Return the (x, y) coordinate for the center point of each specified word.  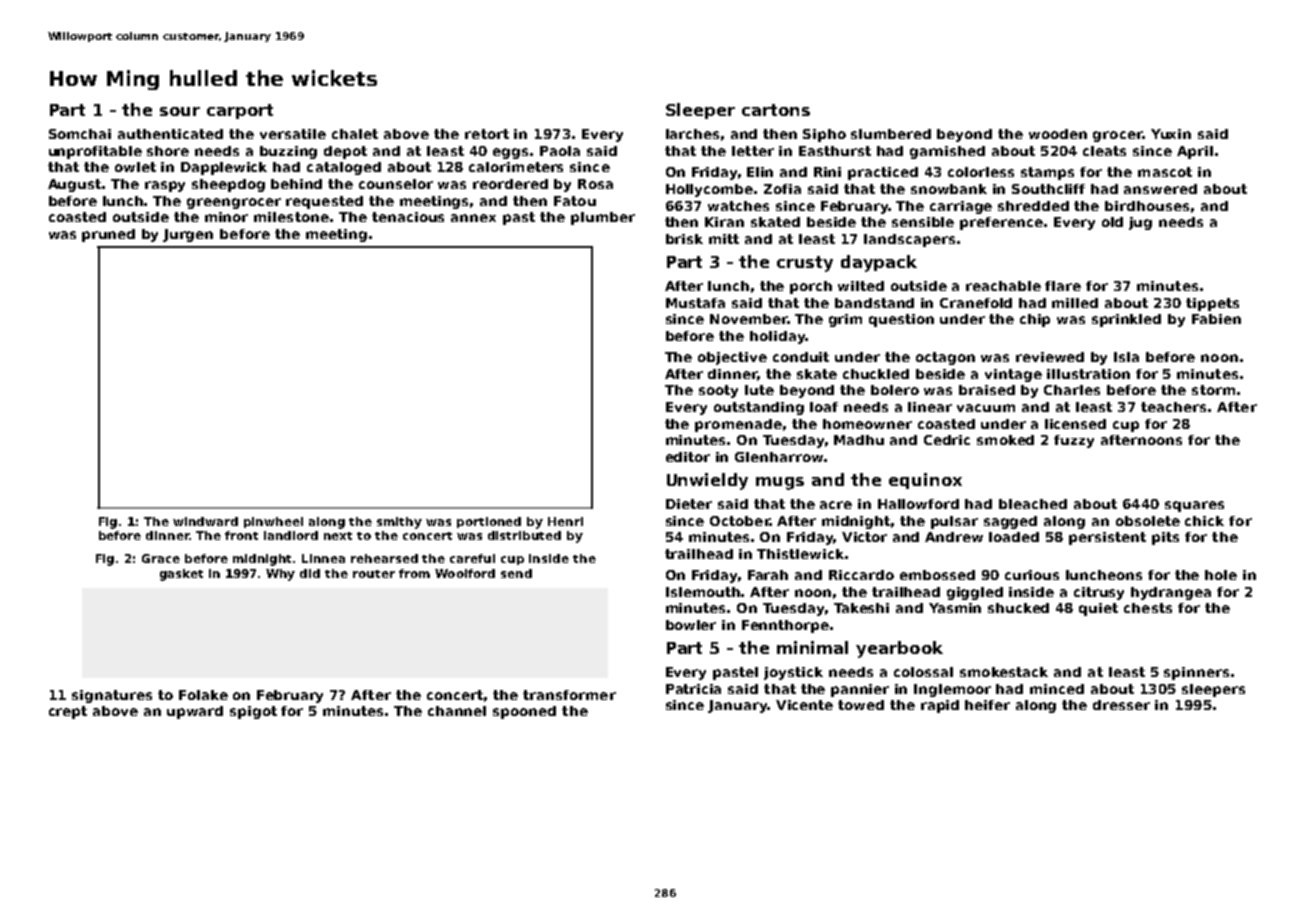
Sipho (824, 135)
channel (457, 711)
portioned (489, 522)
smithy (399, 523)
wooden (1058, 134)
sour (180, 111)
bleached (1033, 504)
